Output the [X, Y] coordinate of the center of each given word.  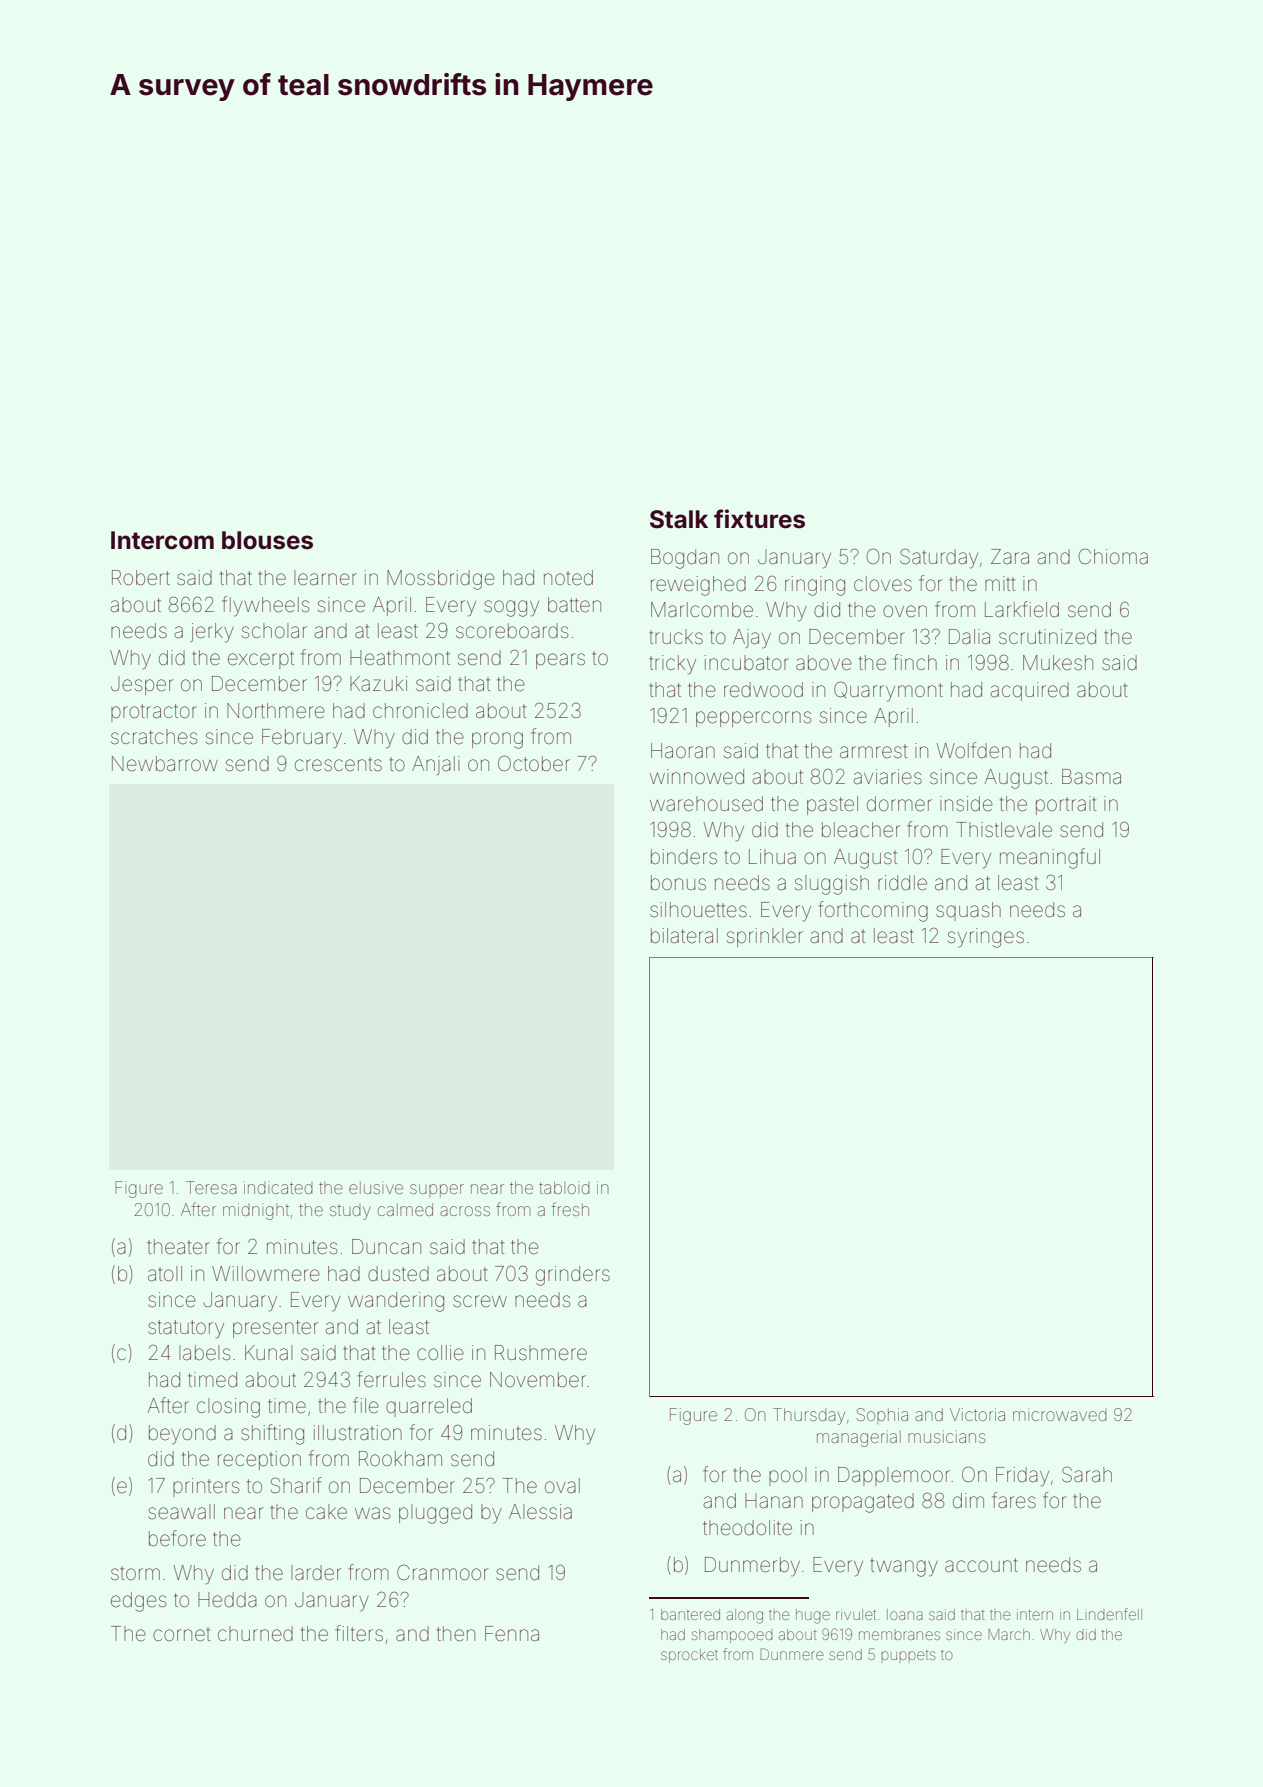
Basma [1091, 776]
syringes [986, 938]
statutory [186, 1329]
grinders [573, 1276]
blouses [267, 540]
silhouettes [698, 909]
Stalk [679, 519]
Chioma [1113, 556]
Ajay [752, 639]
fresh [570, 1209]
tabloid [564, 1187]
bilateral [684, 935]
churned [255, 1633]
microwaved [1060, 1414]
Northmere [276, 711]
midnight [256, 1211]
